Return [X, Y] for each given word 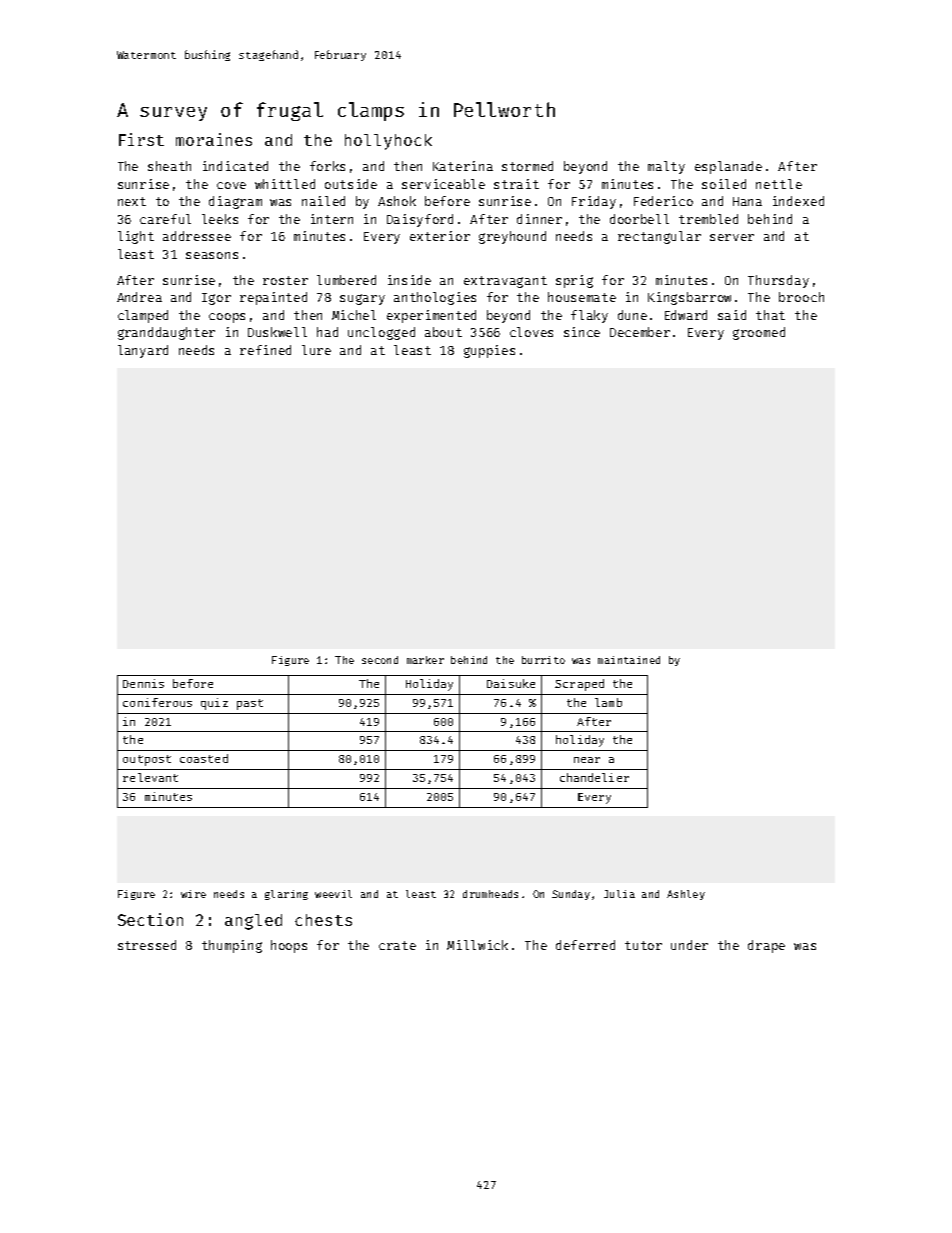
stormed [527, 166]
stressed [147, 945]
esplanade [728, 167]
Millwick [477, 945]
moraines [214, 139]
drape [766, 946]
